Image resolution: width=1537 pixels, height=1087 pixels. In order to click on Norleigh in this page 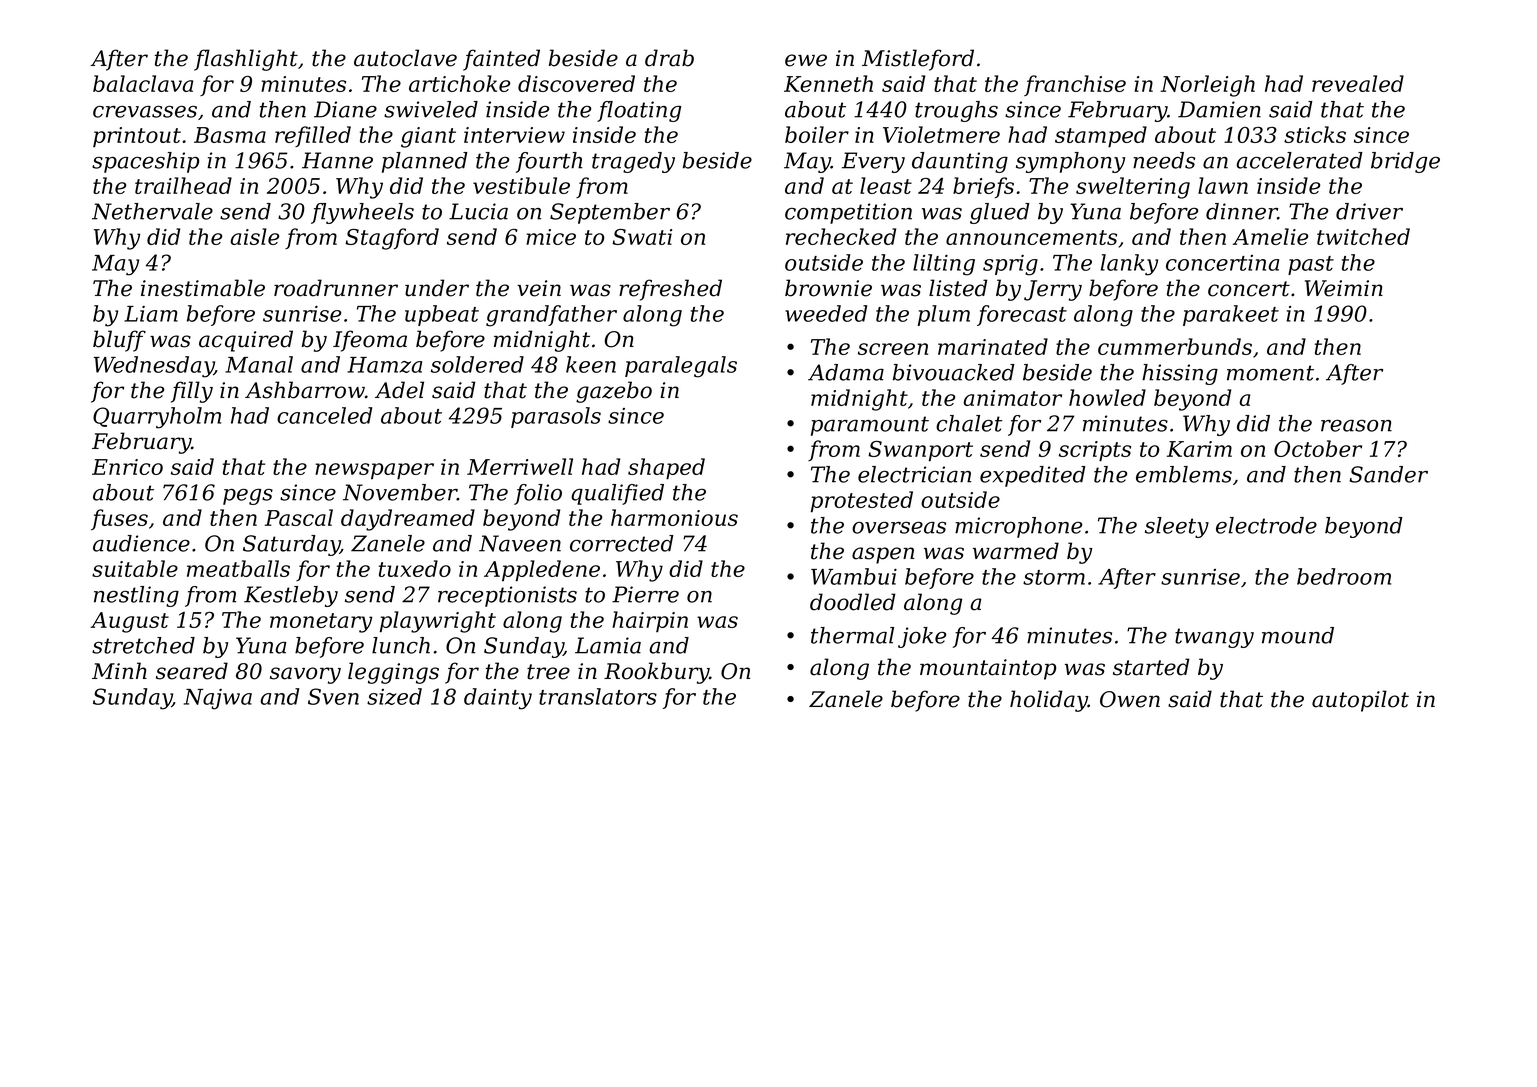, I will do `click(1207, 86)`.
